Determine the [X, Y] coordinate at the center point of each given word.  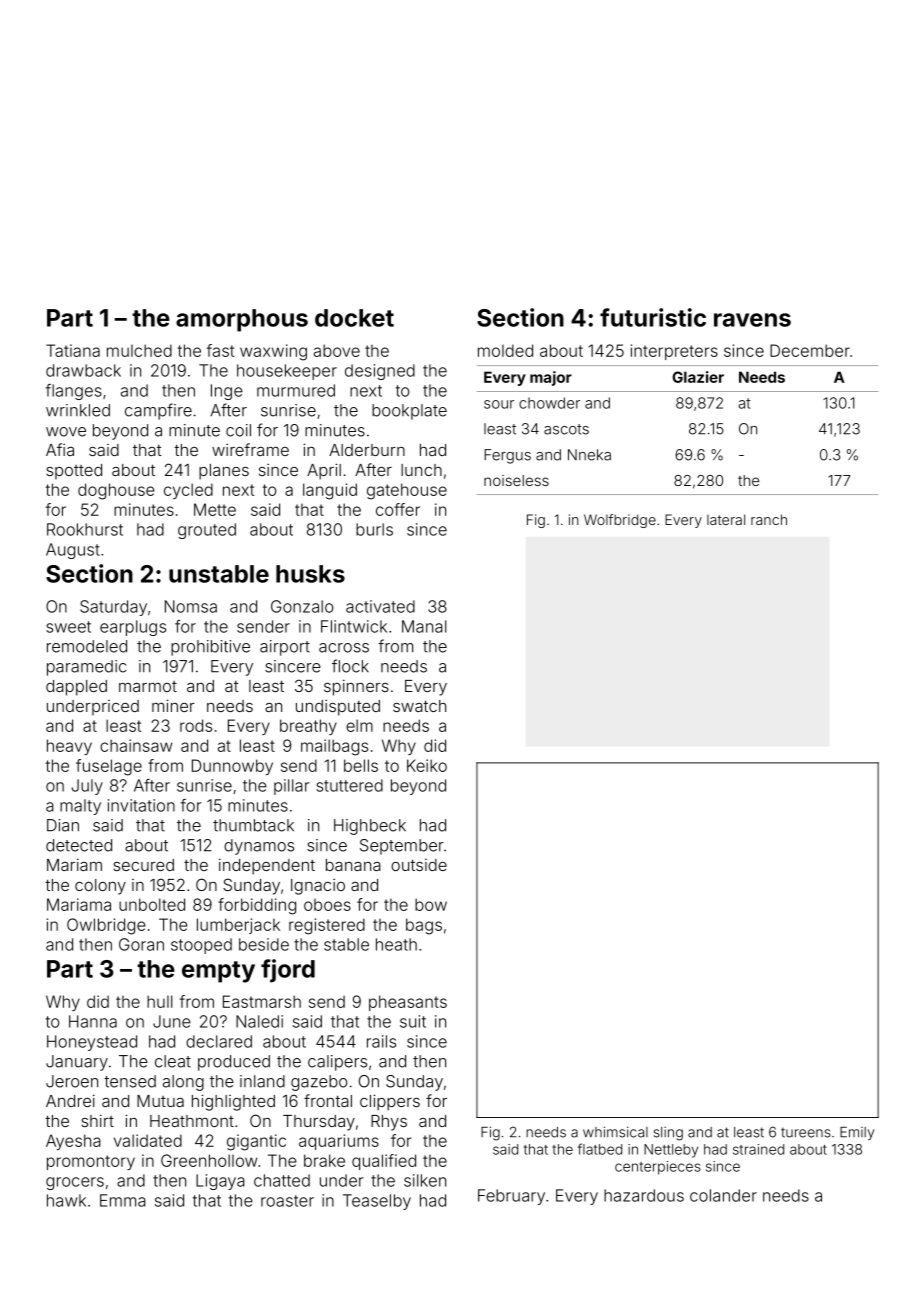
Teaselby [377, 1202]
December [810, 350]
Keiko [427, 765]
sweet [68, 627]
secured [143, 865]
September [402, 847]
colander [723, 1195]
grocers [75, 1183]
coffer [398, 509]
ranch [769, 519]
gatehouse [407, 491]
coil [238, 430]
